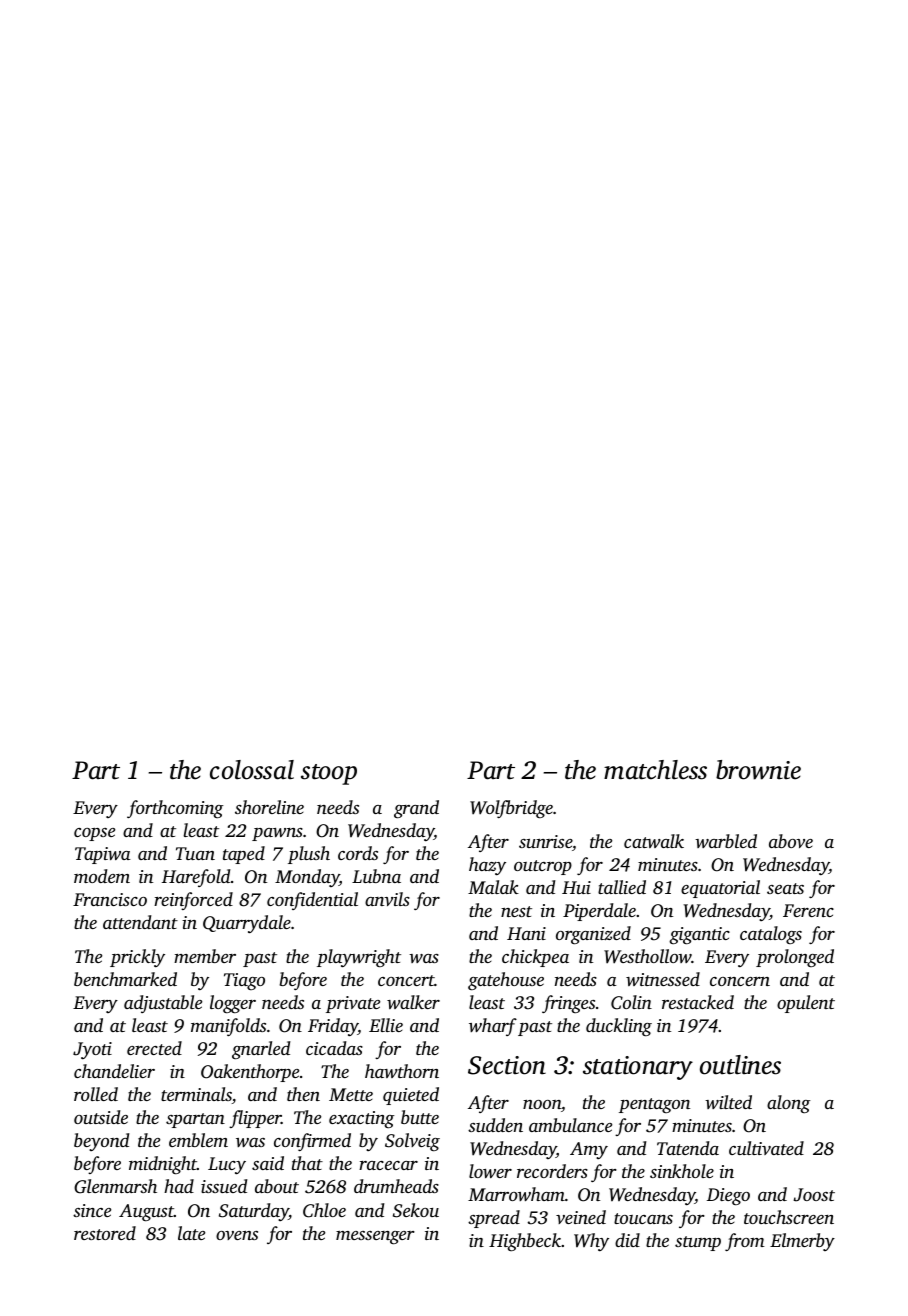 This document has height=1316, width=908. What do you see at coordinates (806, 1004) in the document?
I see `opulent` at bounding box center [806, 1004].
